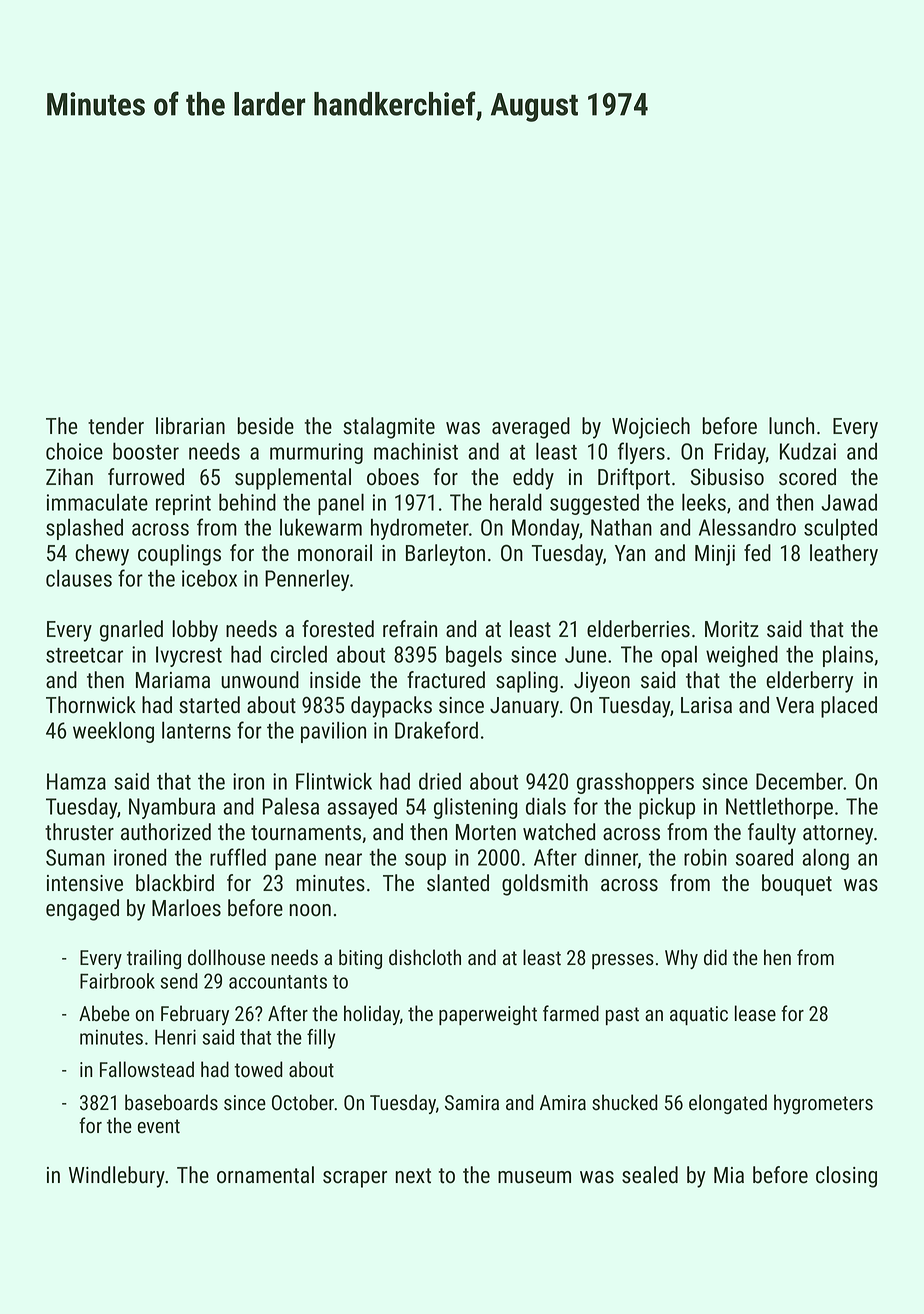 The width and height of the screenshot is (924, 1314). Describe the element at coordinates (226, 957) in the screenshot. I see `dollhouse` at that location.
